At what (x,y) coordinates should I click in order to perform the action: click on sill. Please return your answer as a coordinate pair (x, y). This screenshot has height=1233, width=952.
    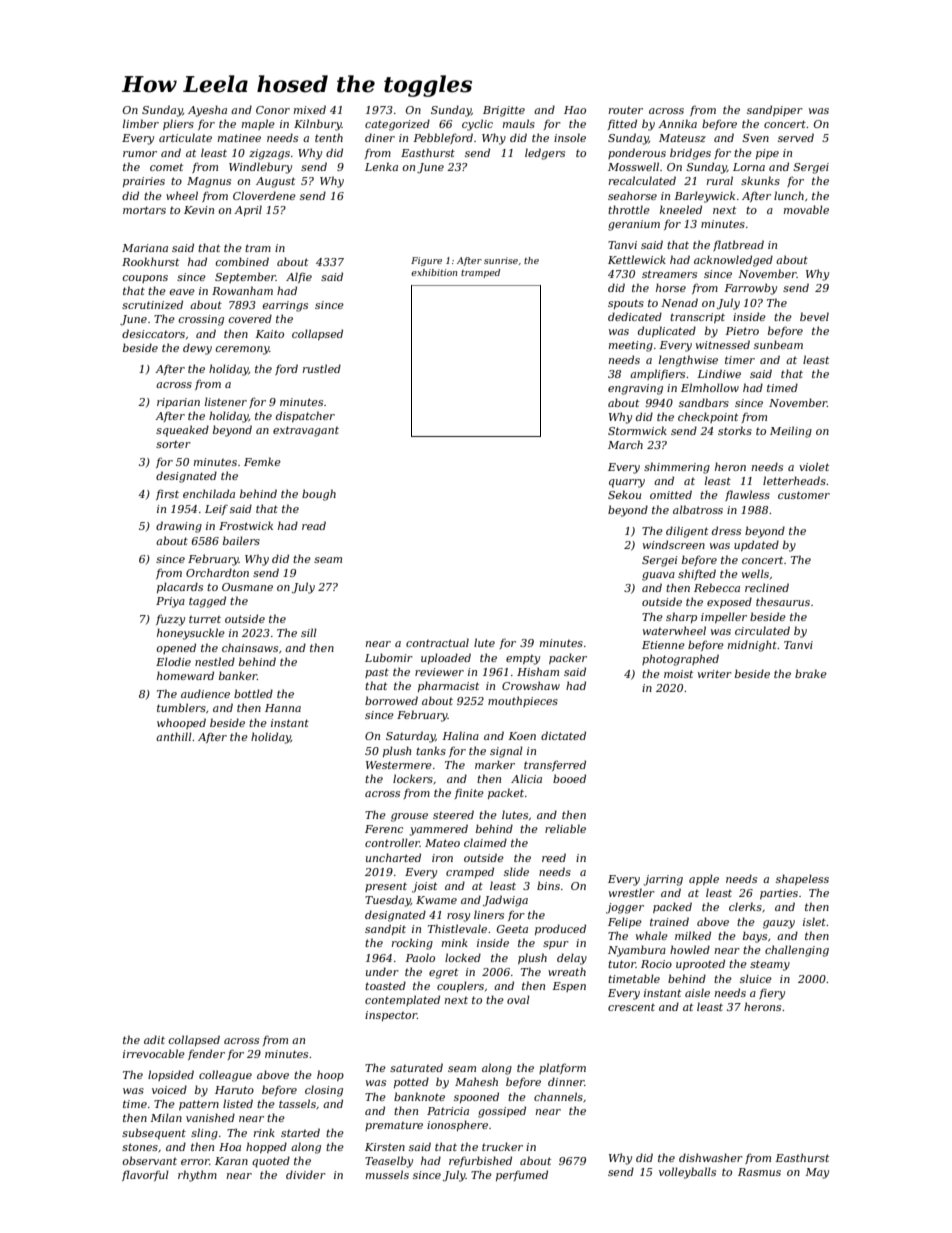
    Looking at the image, I should click on (309, 632).
